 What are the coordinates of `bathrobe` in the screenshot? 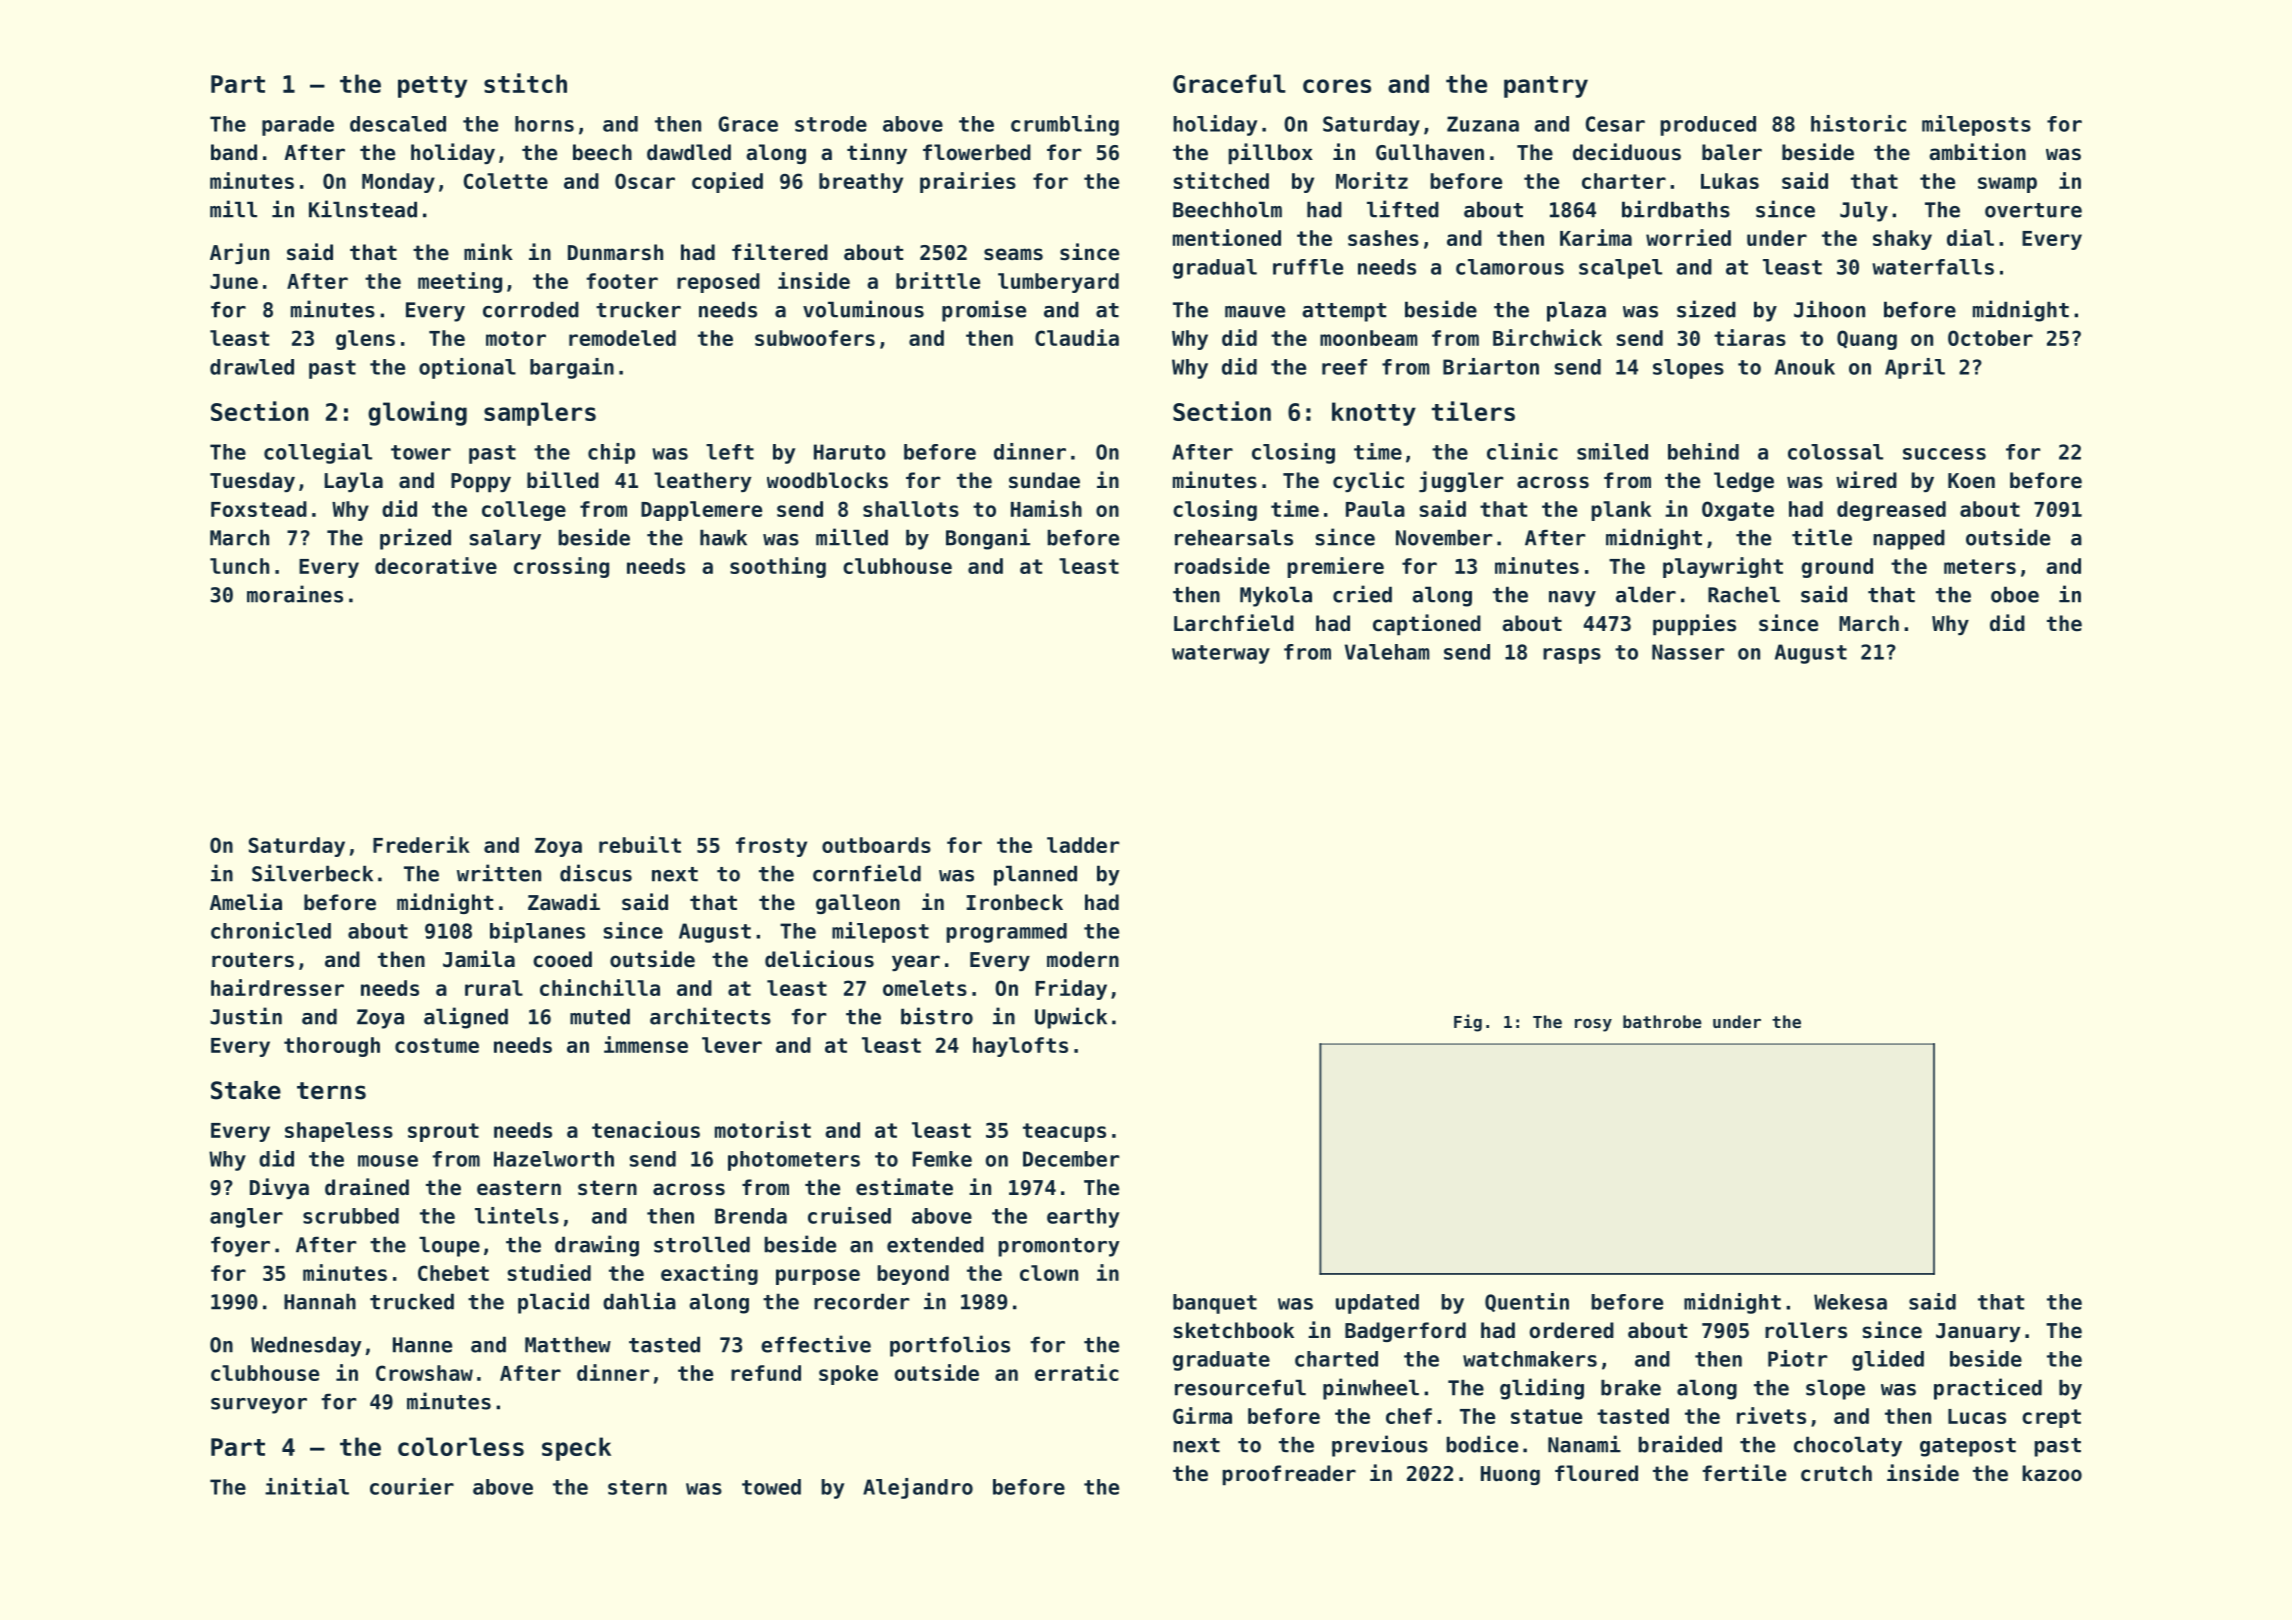 It's located at (1662, 1021).
